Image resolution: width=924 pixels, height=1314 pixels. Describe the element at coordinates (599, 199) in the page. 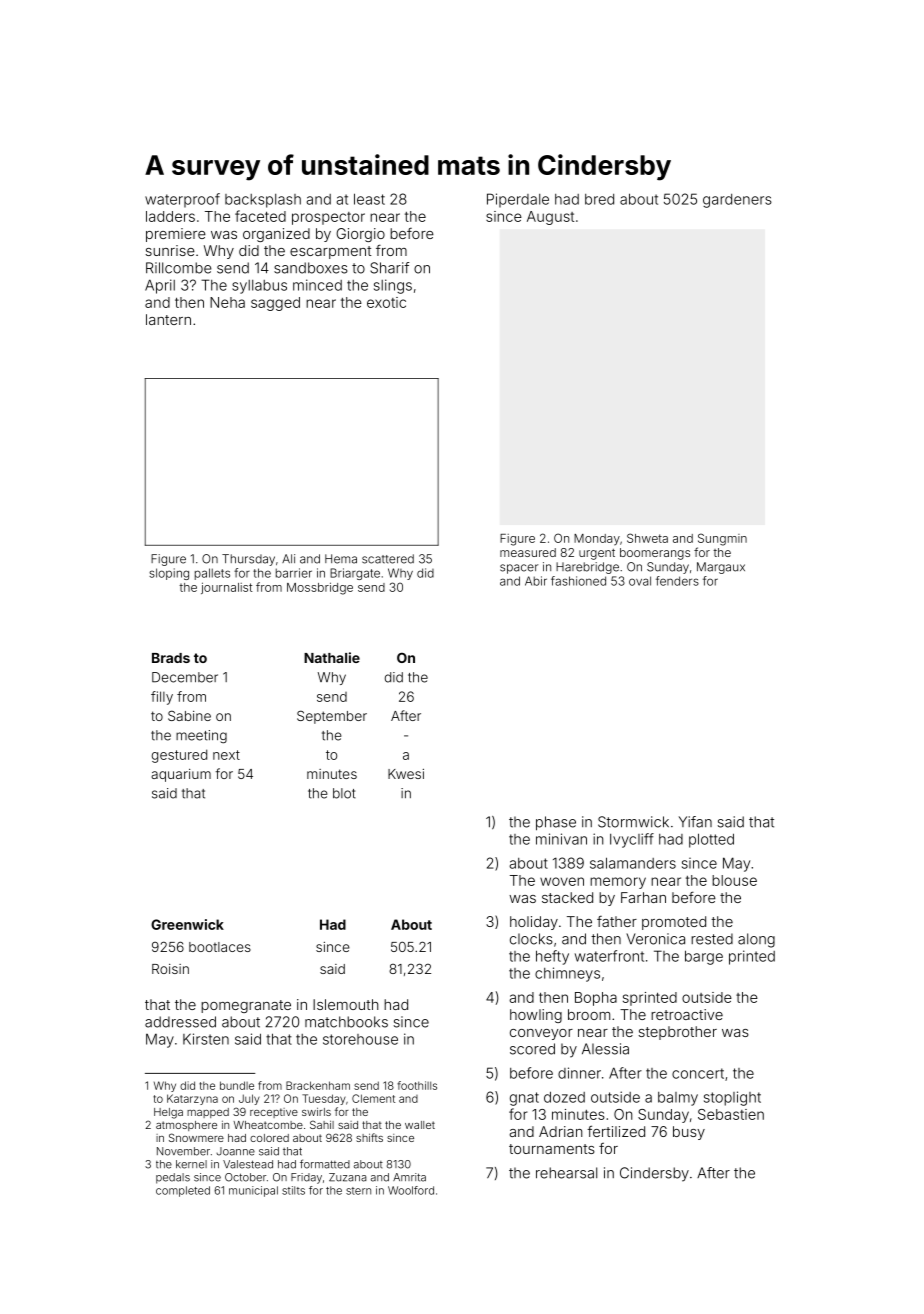

I see `bred` at that location.
